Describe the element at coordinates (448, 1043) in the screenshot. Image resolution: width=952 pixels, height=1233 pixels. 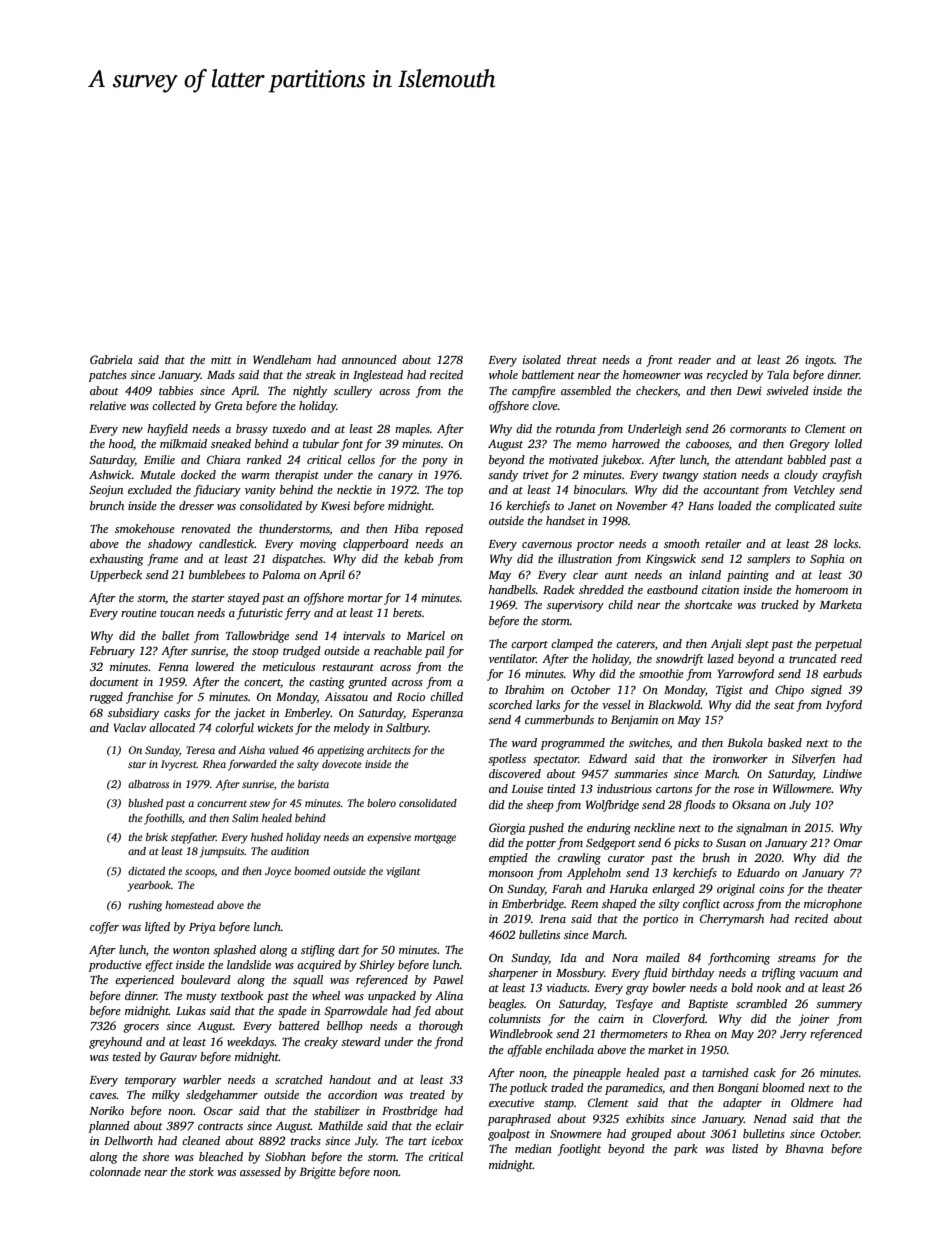
I see `frond` at that location.
